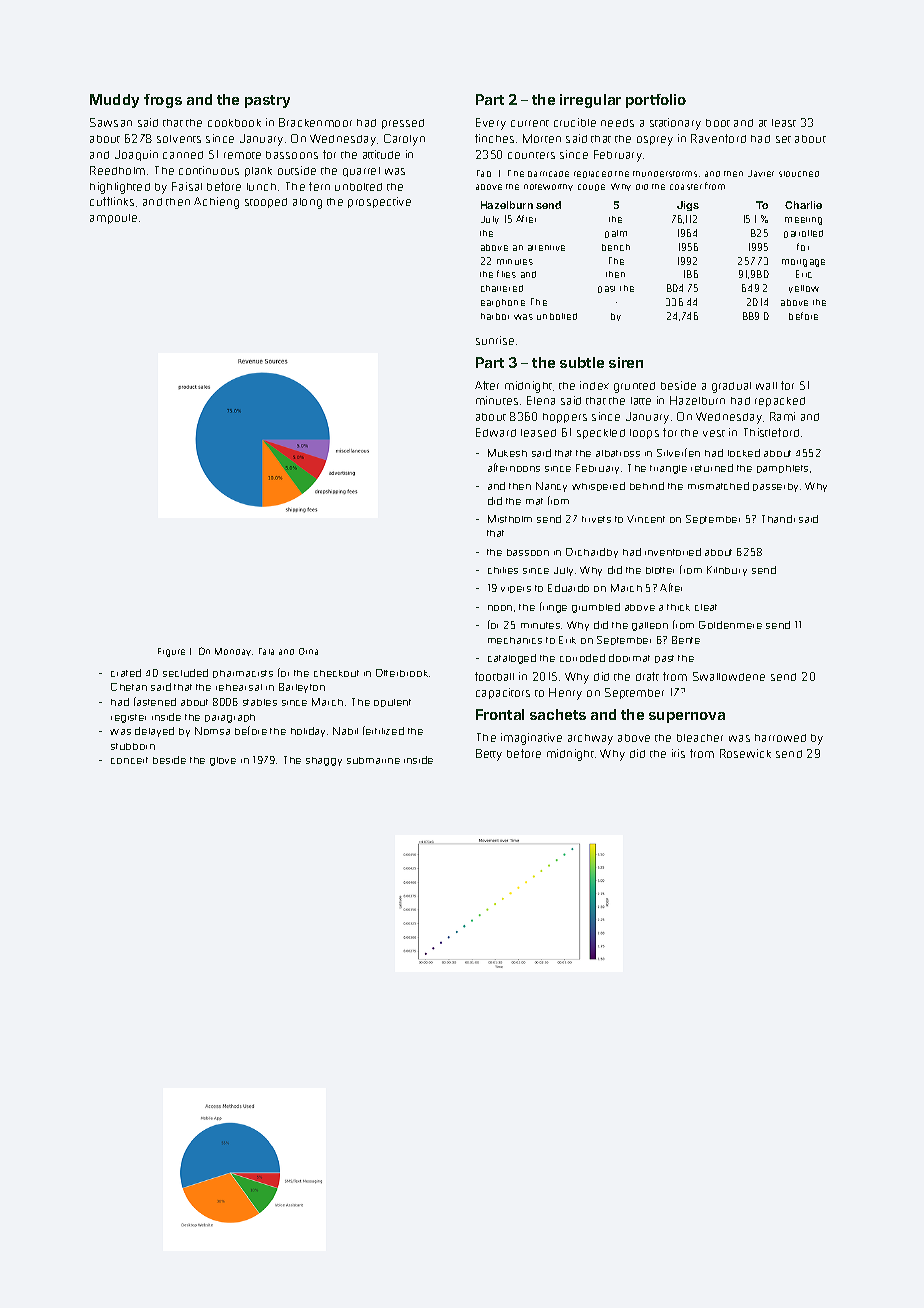 Image resolution: width=924 pixels, height=1308 pixels. What do you see at coordinates (590, 101) in the image?
I see `irregular` at bounding box center [590, 101].
